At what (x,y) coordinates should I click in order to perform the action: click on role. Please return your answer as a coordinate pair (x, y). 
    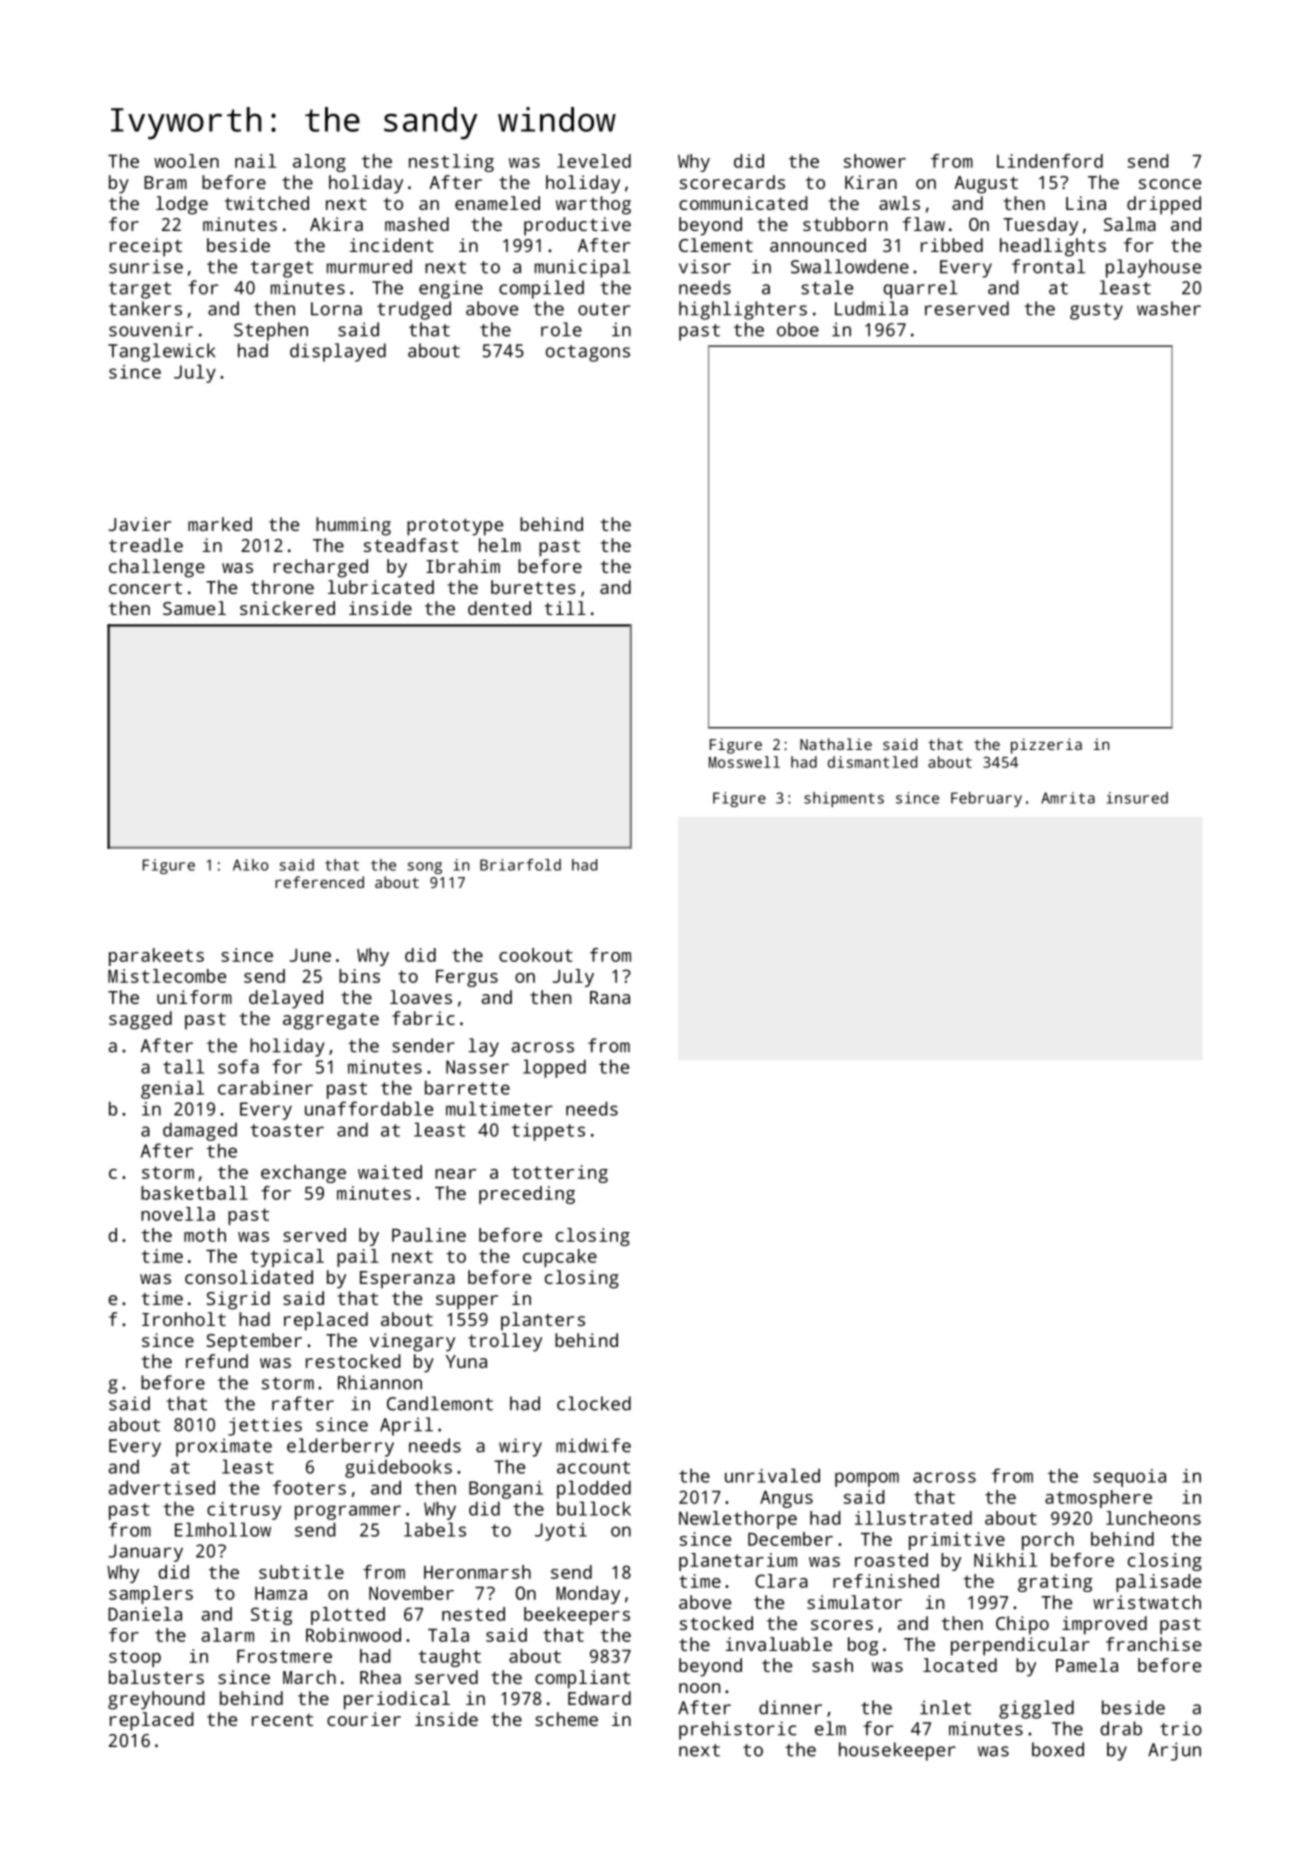
    Looking at the image, I should click on (561, 329).
